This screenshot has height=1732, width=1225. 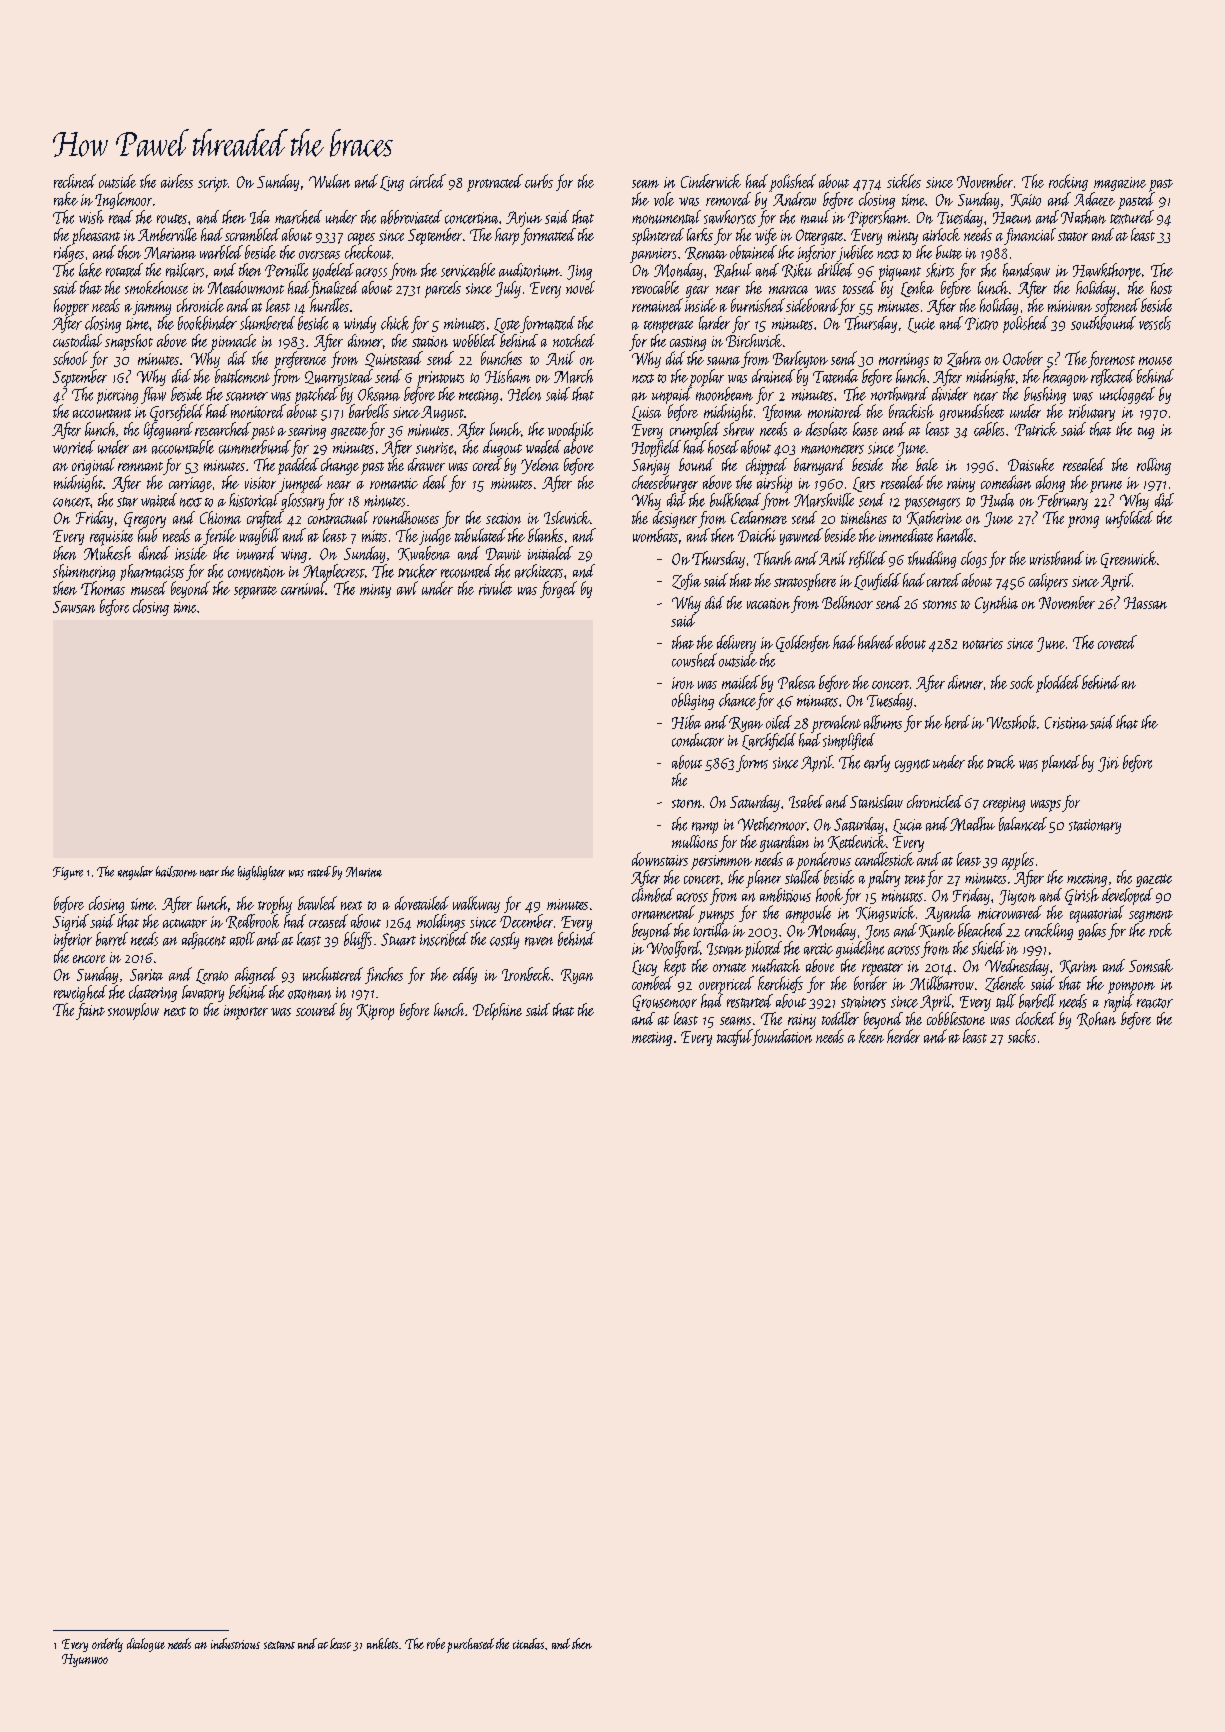 I want to click on harp, so click(x=507, y=236).
